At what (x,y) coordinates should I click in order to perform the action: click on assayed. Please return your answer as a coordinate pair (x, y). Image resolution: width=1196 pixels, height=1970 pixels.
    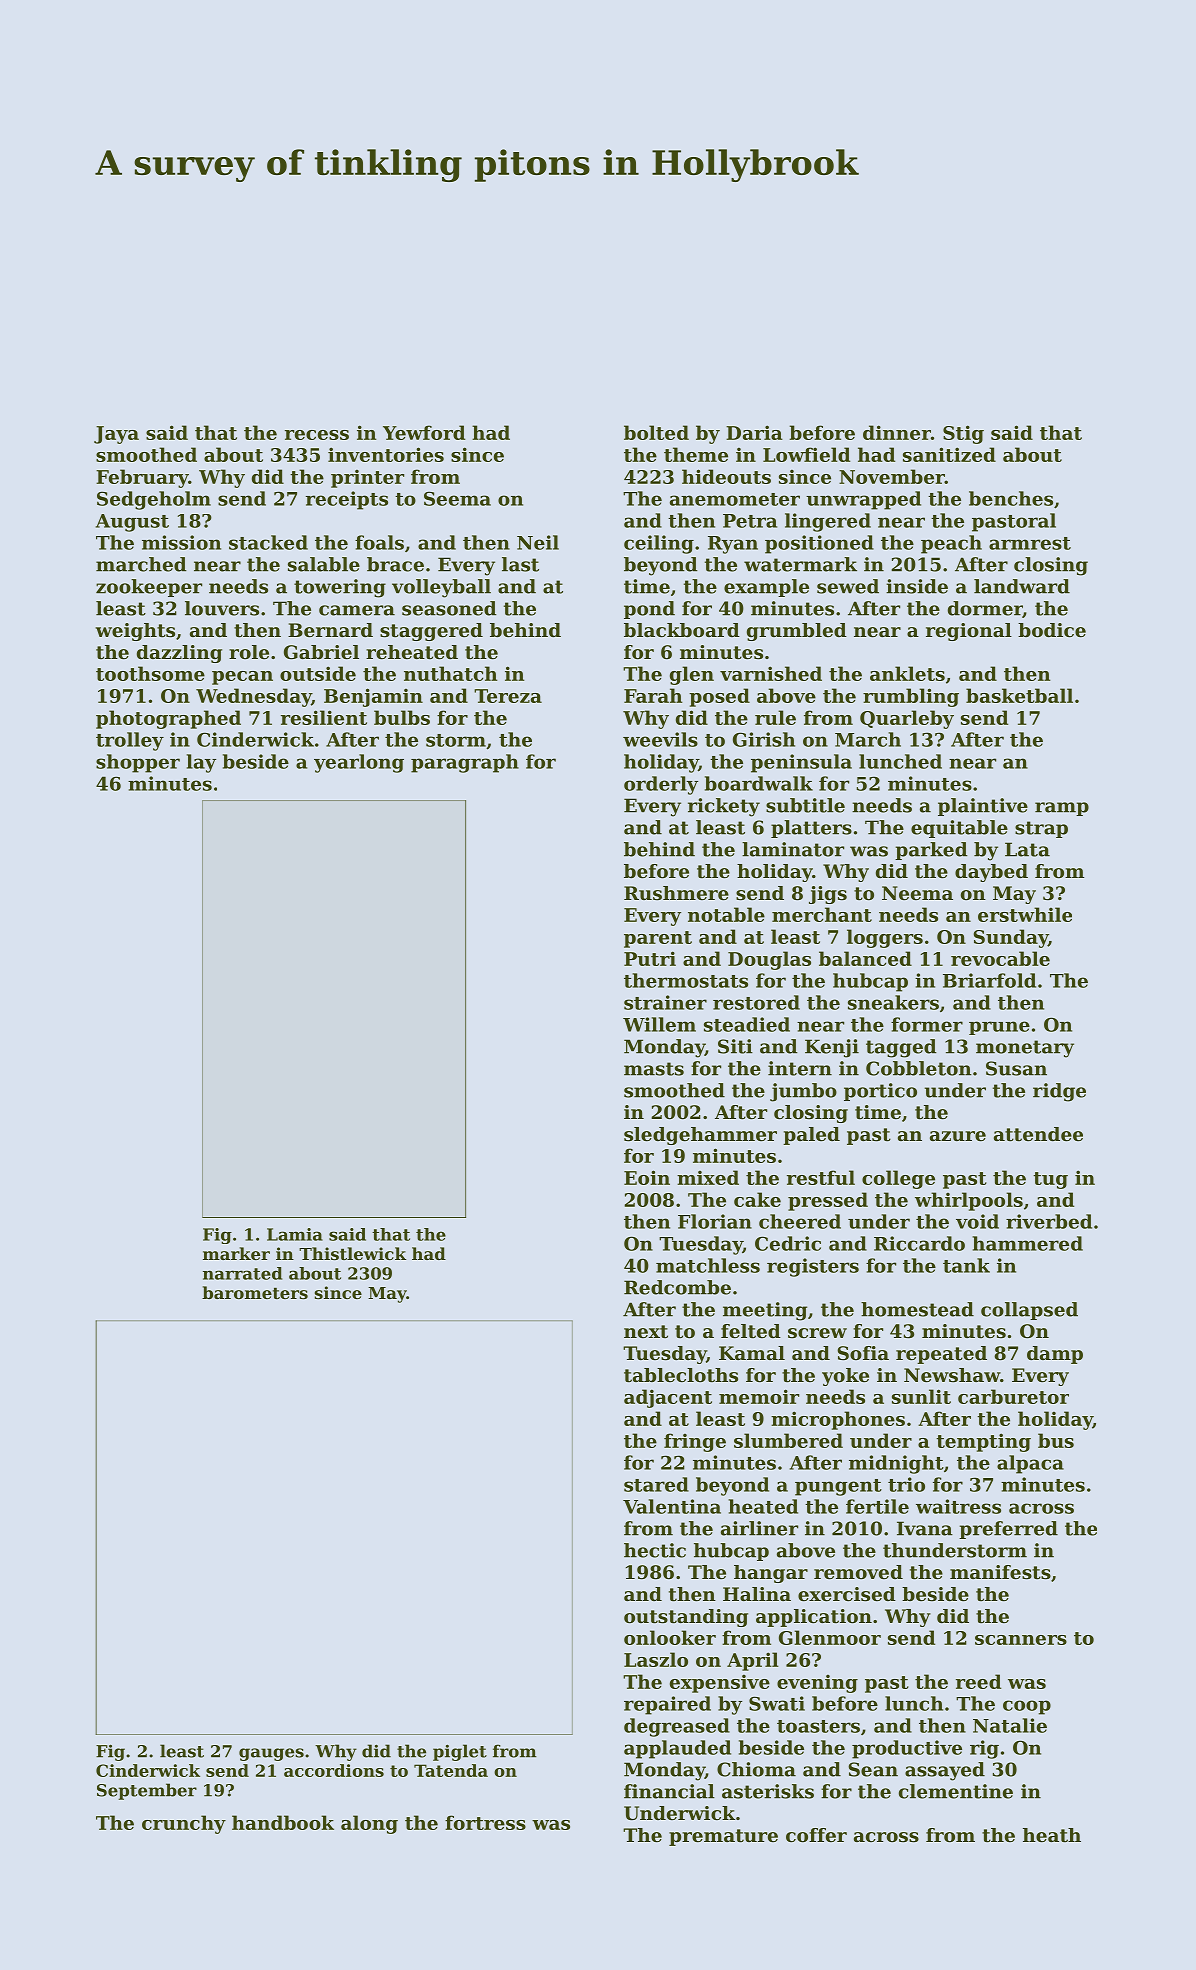
    Looking at the image, I should click on (945, 1771).
